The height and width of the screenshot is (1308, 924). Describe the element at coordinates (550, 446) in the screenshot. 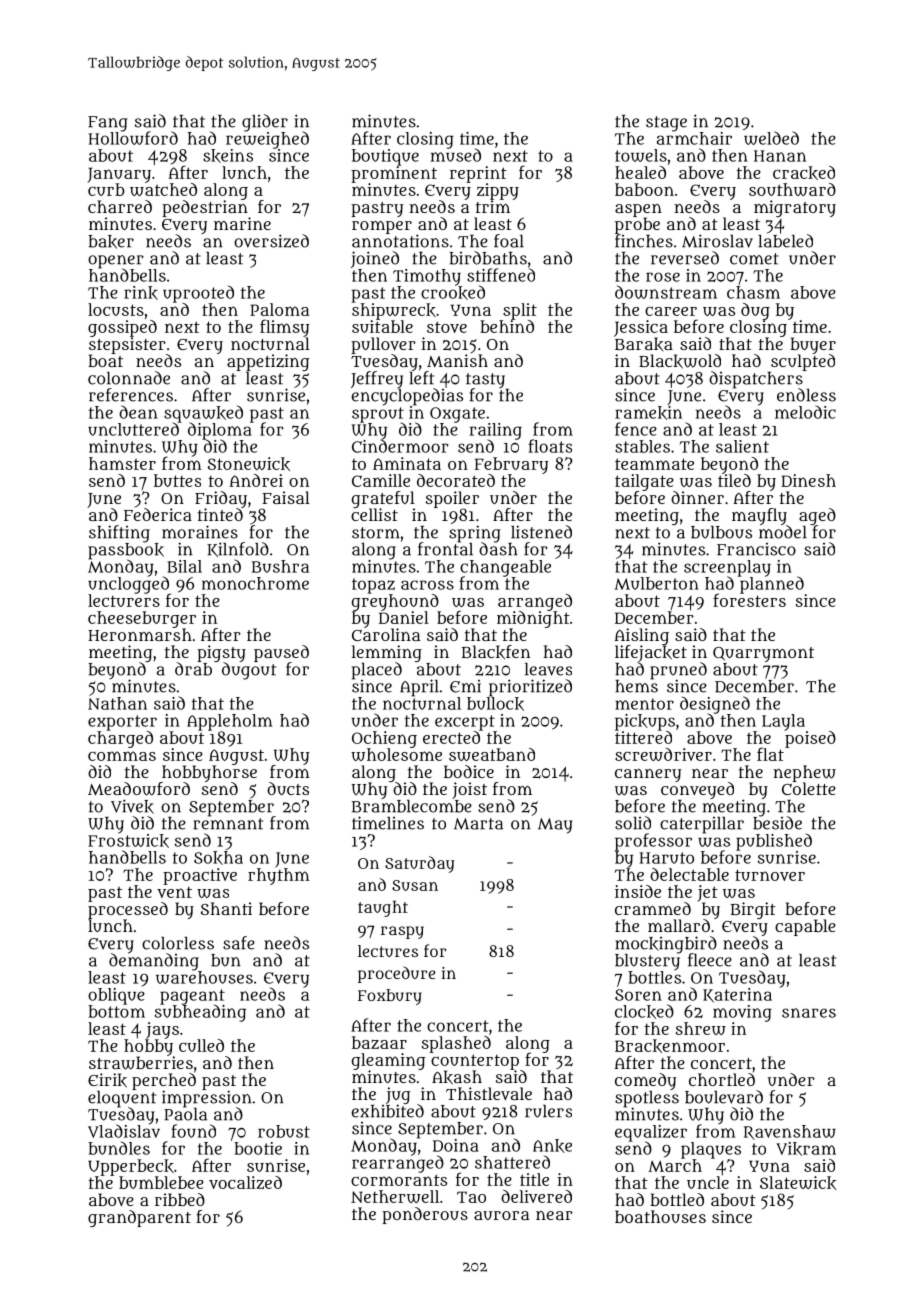

I see `floats` at that location.
